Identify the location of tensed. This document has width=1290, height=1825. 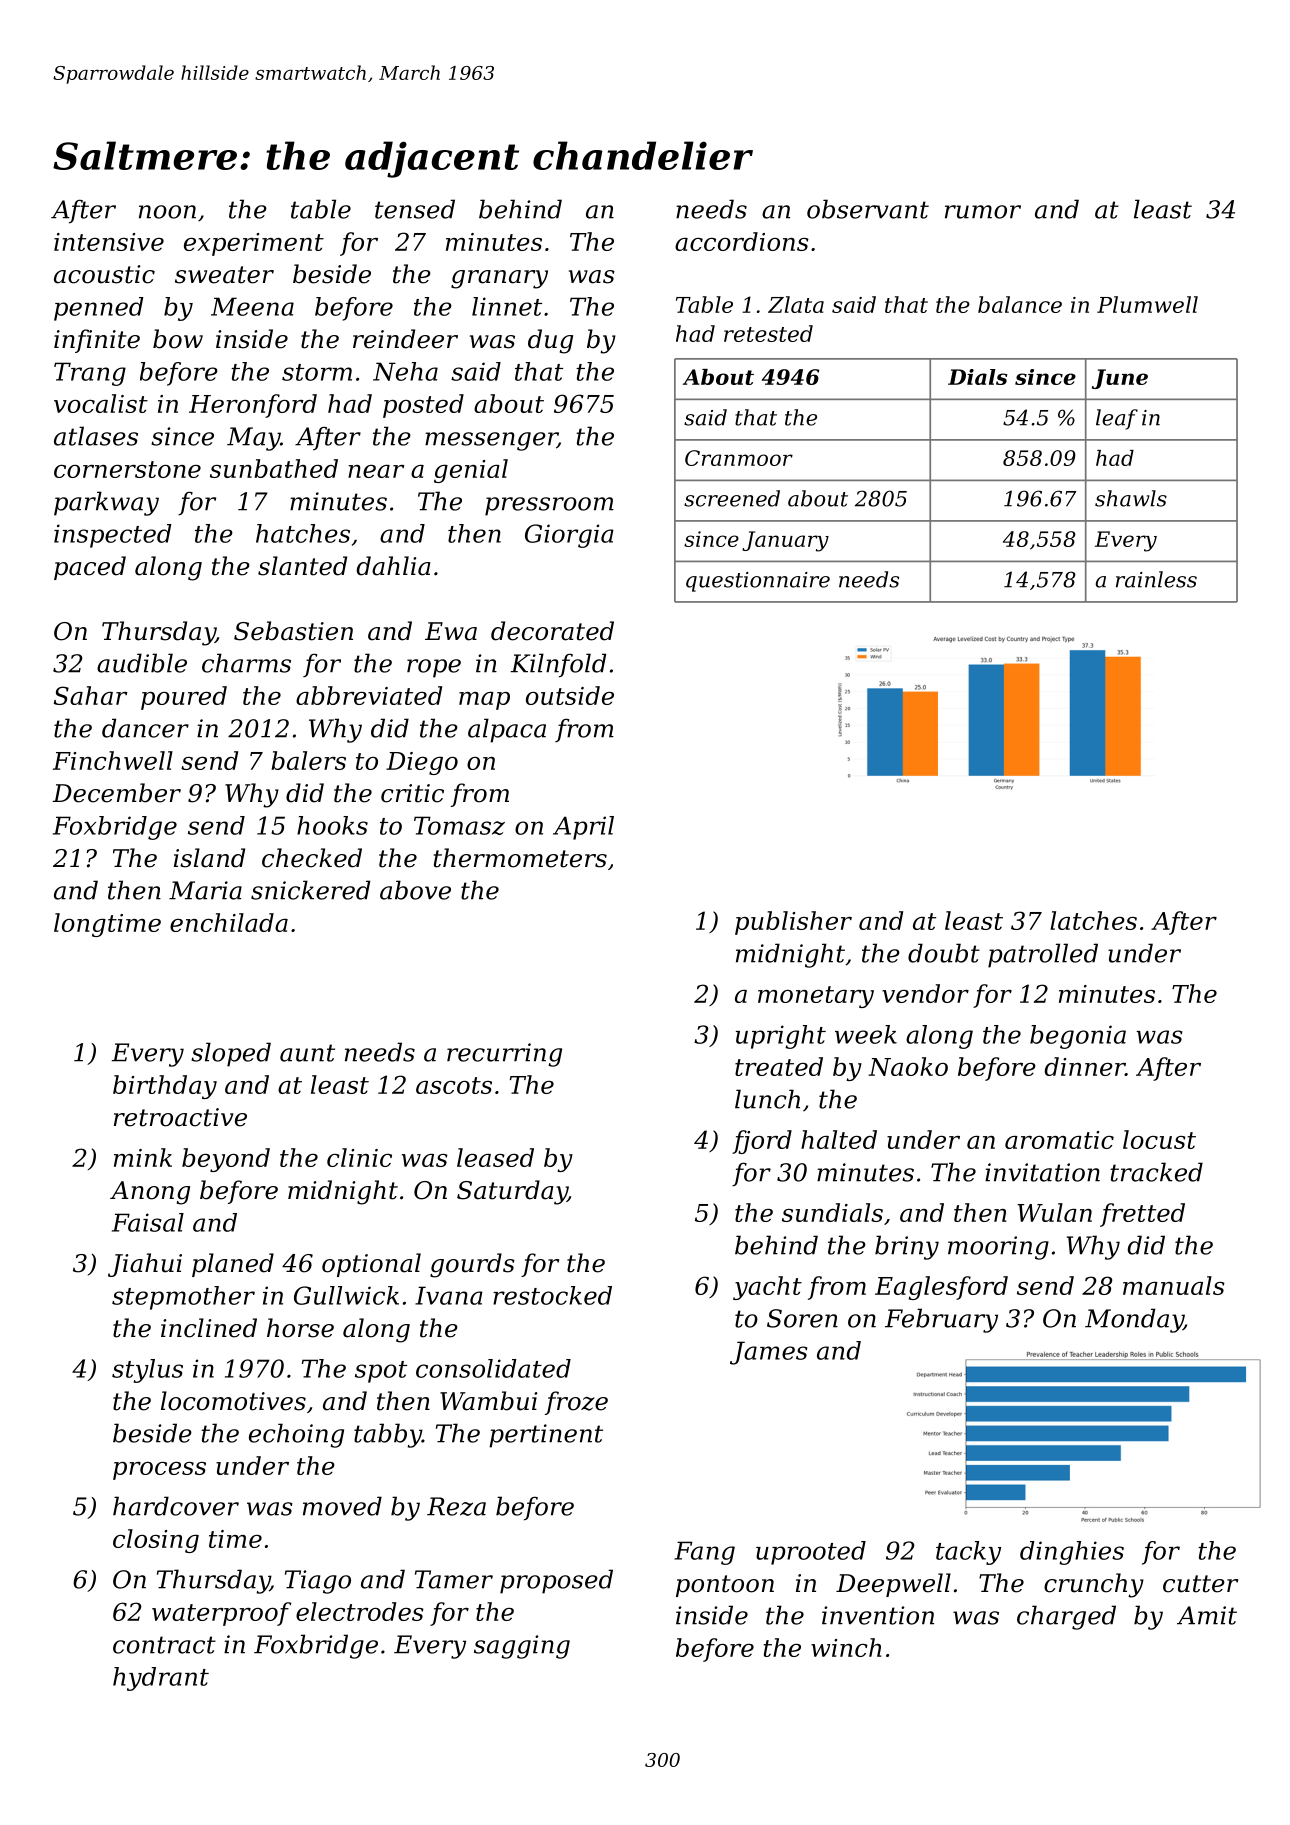
(415, 209).
